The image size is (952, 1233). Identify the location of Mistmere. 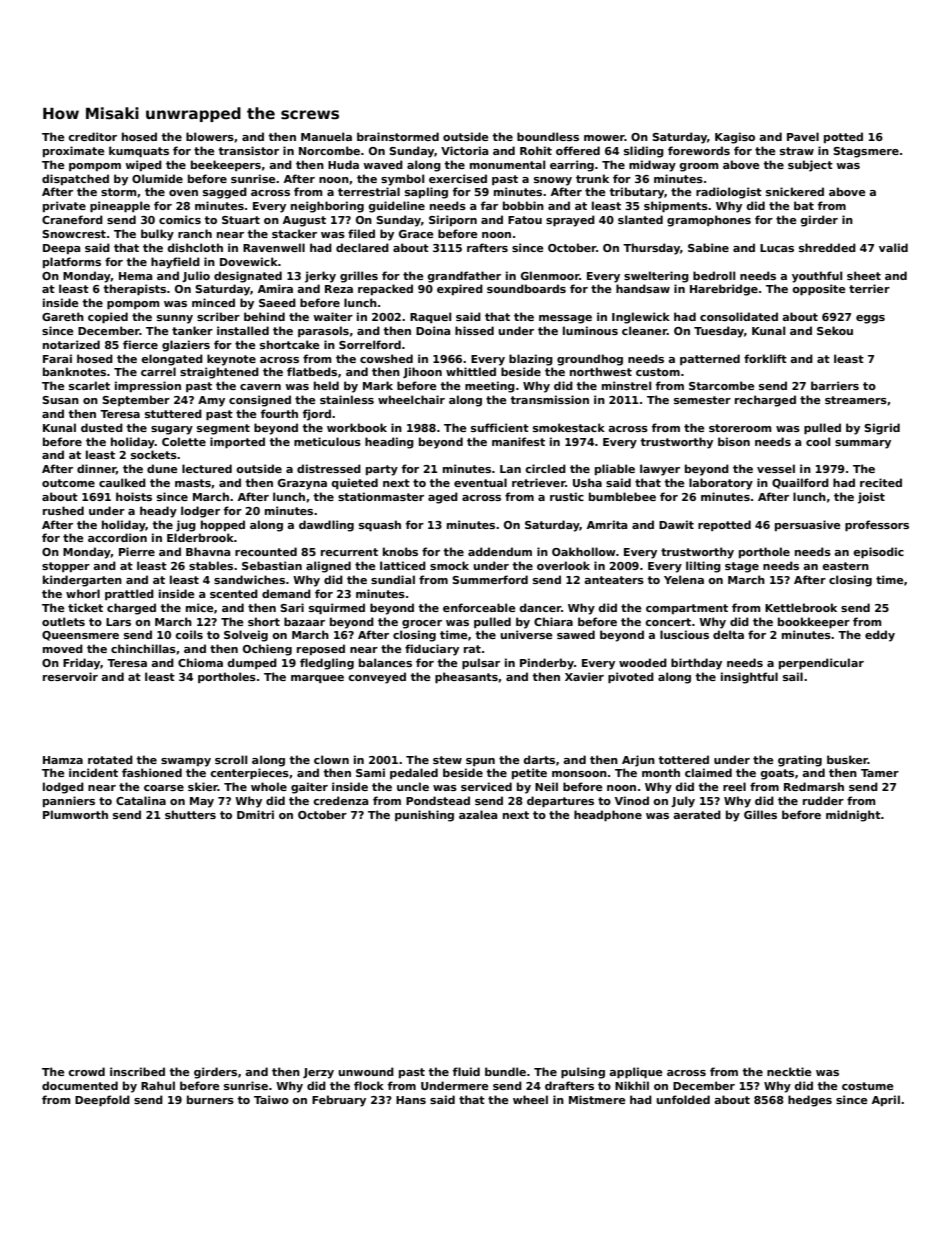
(597, 1099).
